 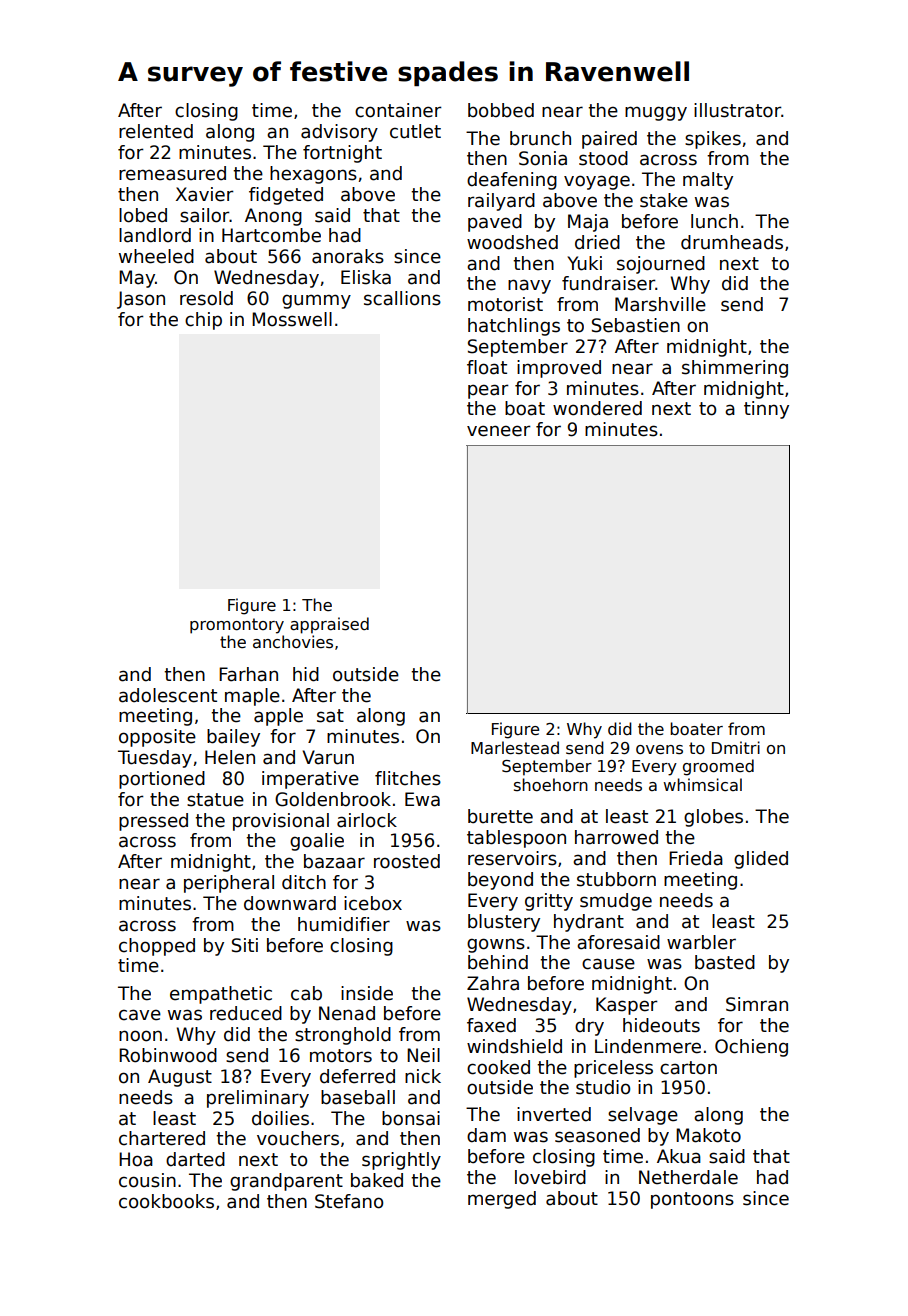 I want to click on merged, so click(x=502, y=1200).
